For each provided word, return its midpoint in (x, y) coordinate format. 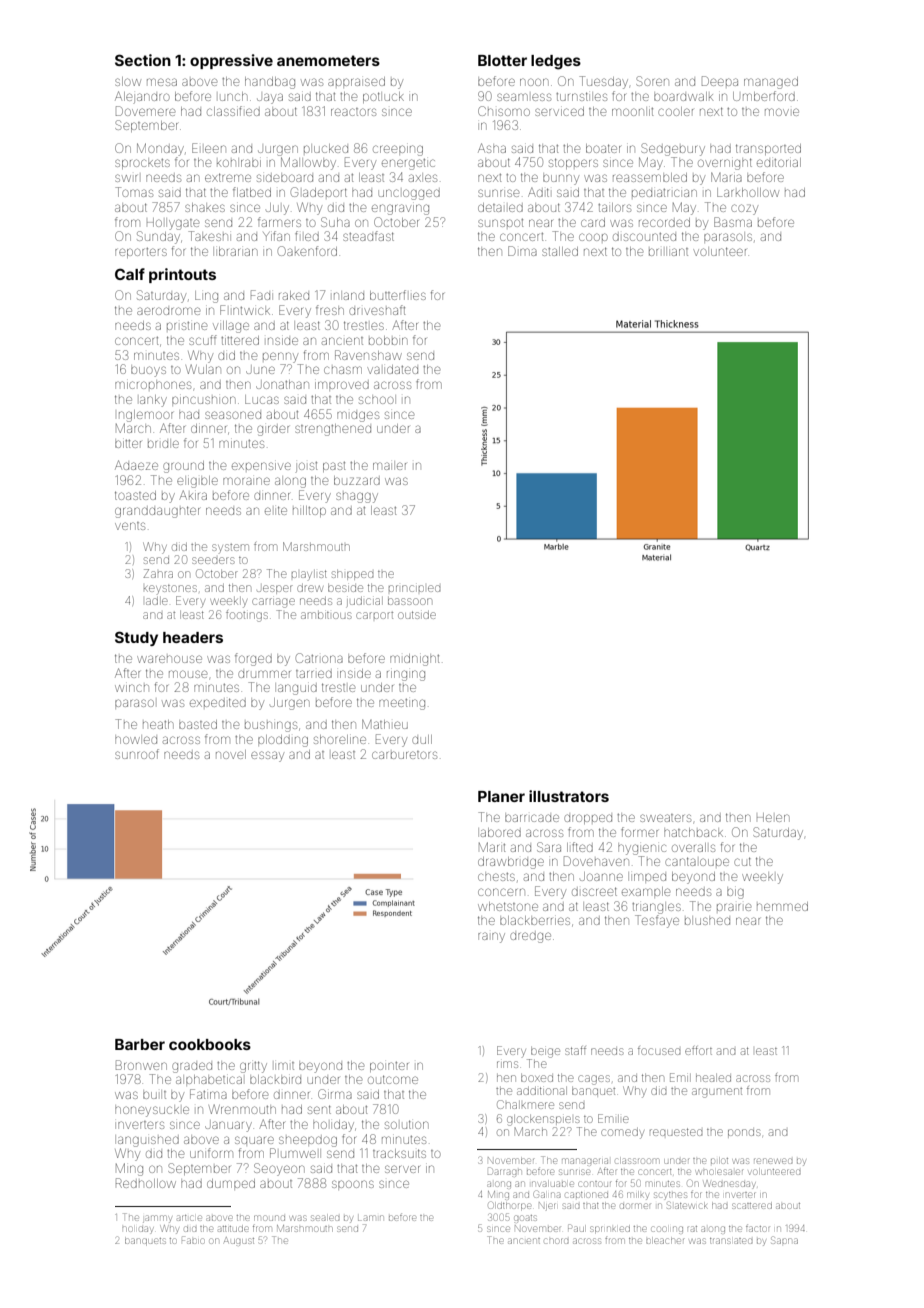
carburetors (404, 755)
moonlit (632, 112)
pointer (389, 1067)
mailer (389, 466)
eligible (197, 482)
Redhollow (146, 1183)
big (735, 893)
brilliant (668, 252)
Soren (652, 81)
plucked (326, 148)
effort (698, 1050)
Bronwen (141, 1065)
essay (267, 756)
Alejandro (142, 97)
